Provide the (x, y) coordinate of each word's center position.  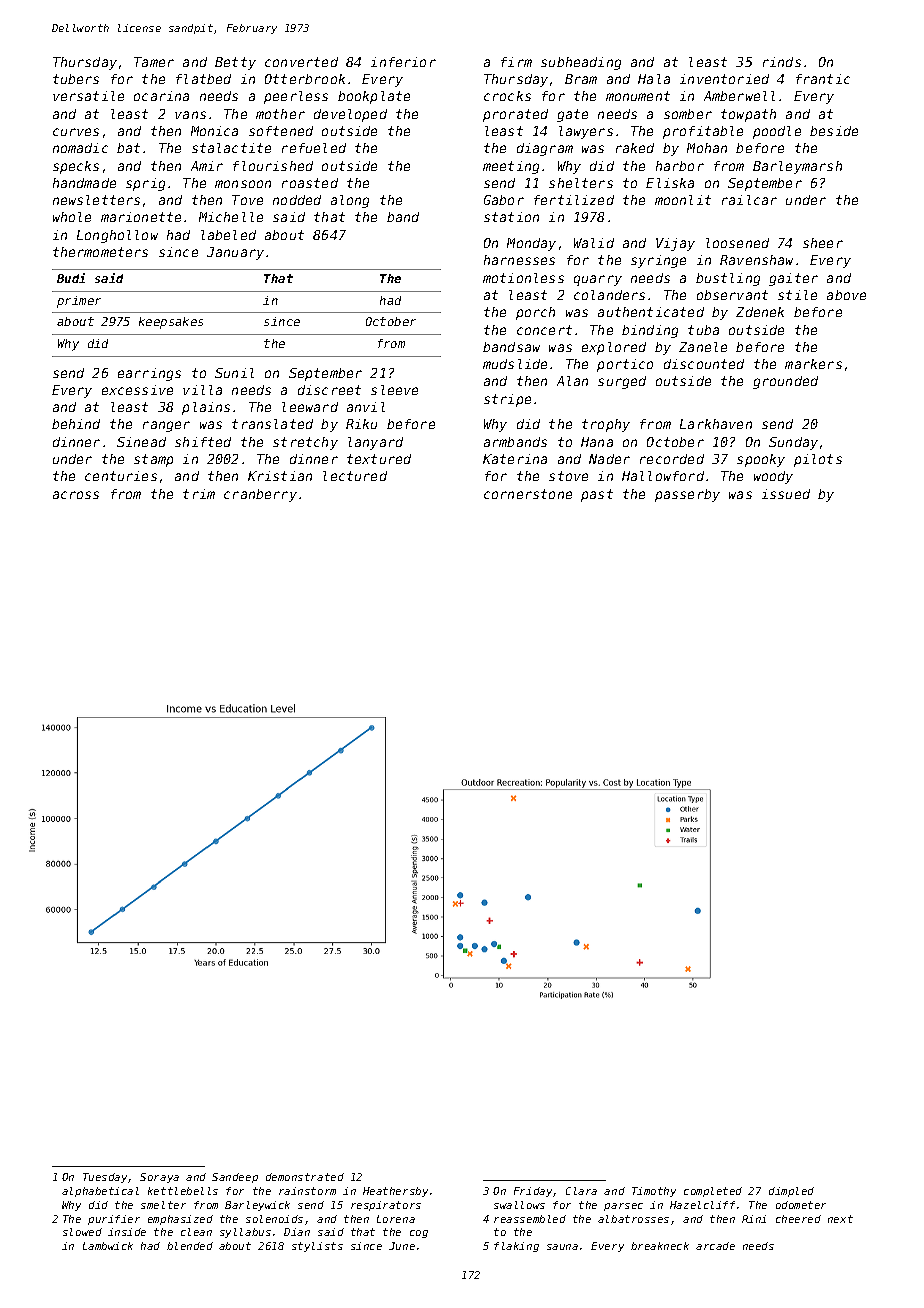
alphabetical (100, 1192)
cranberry (260, 495)
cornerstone (528, 494)
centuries (121, 476)
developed (350, 115)
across (76, 495)
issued (786, 494)
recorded (672, 459)
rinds (782, 62)
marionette (141, 217)
